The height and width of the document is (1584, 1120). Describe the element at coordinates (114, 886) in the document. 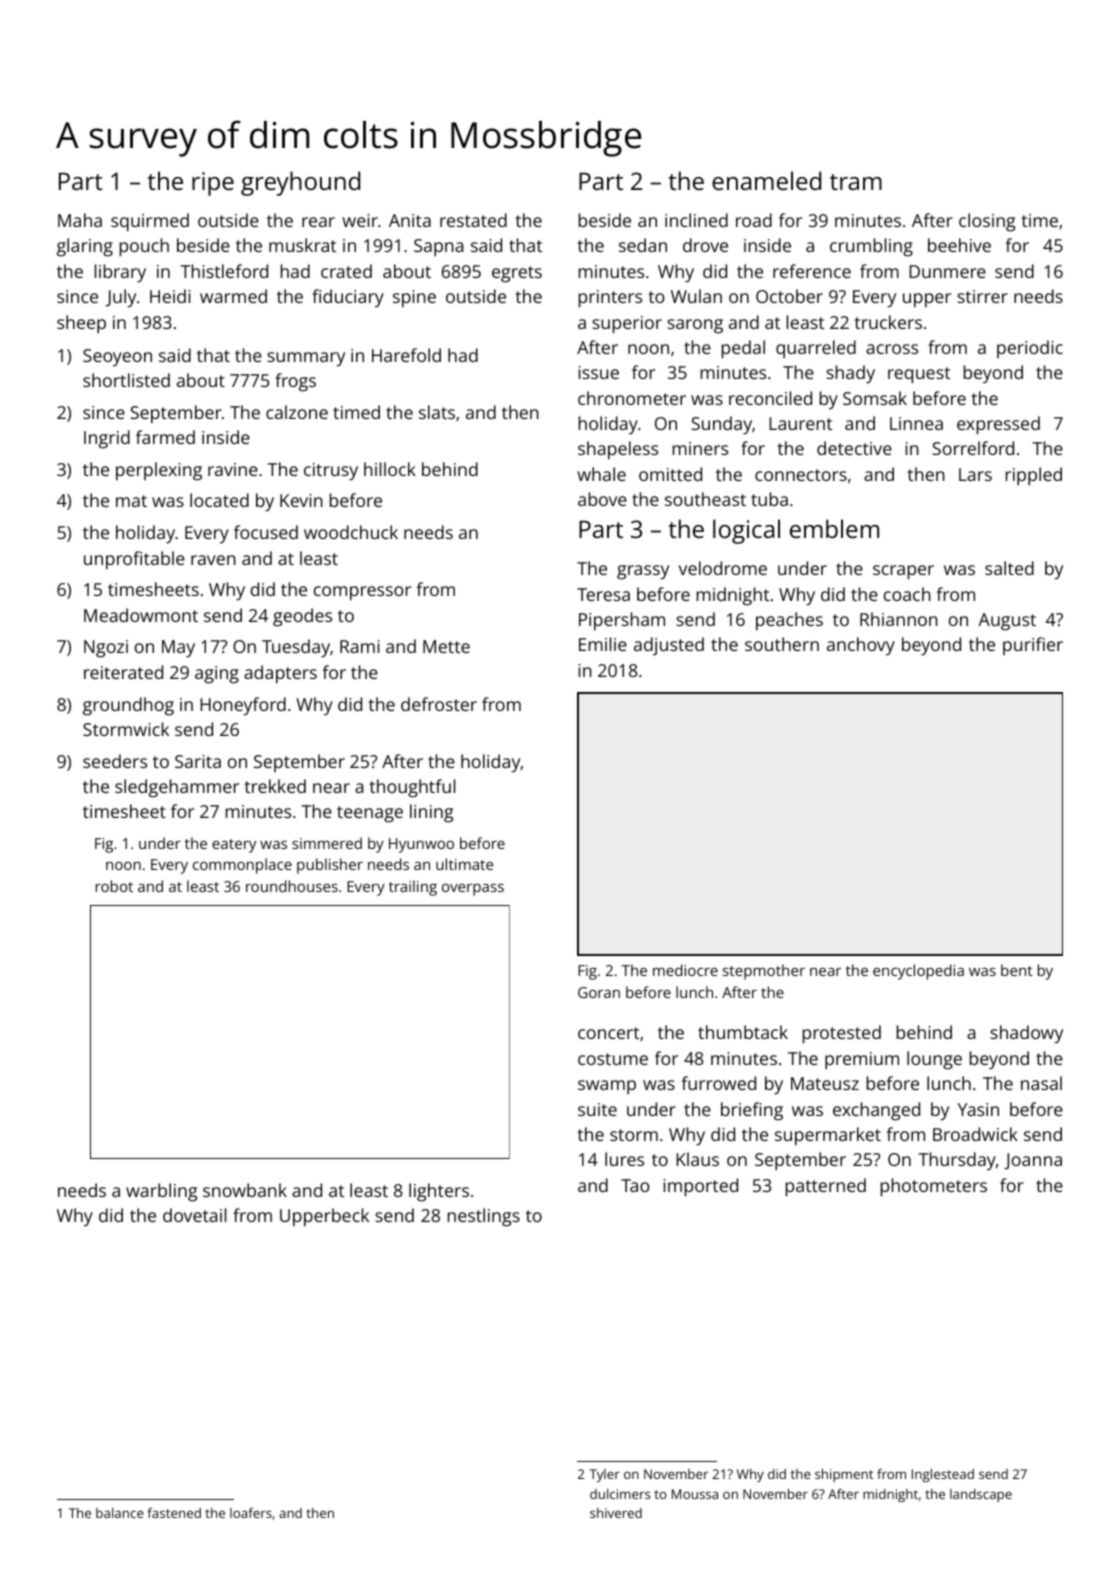

I see `robot` at that location.
